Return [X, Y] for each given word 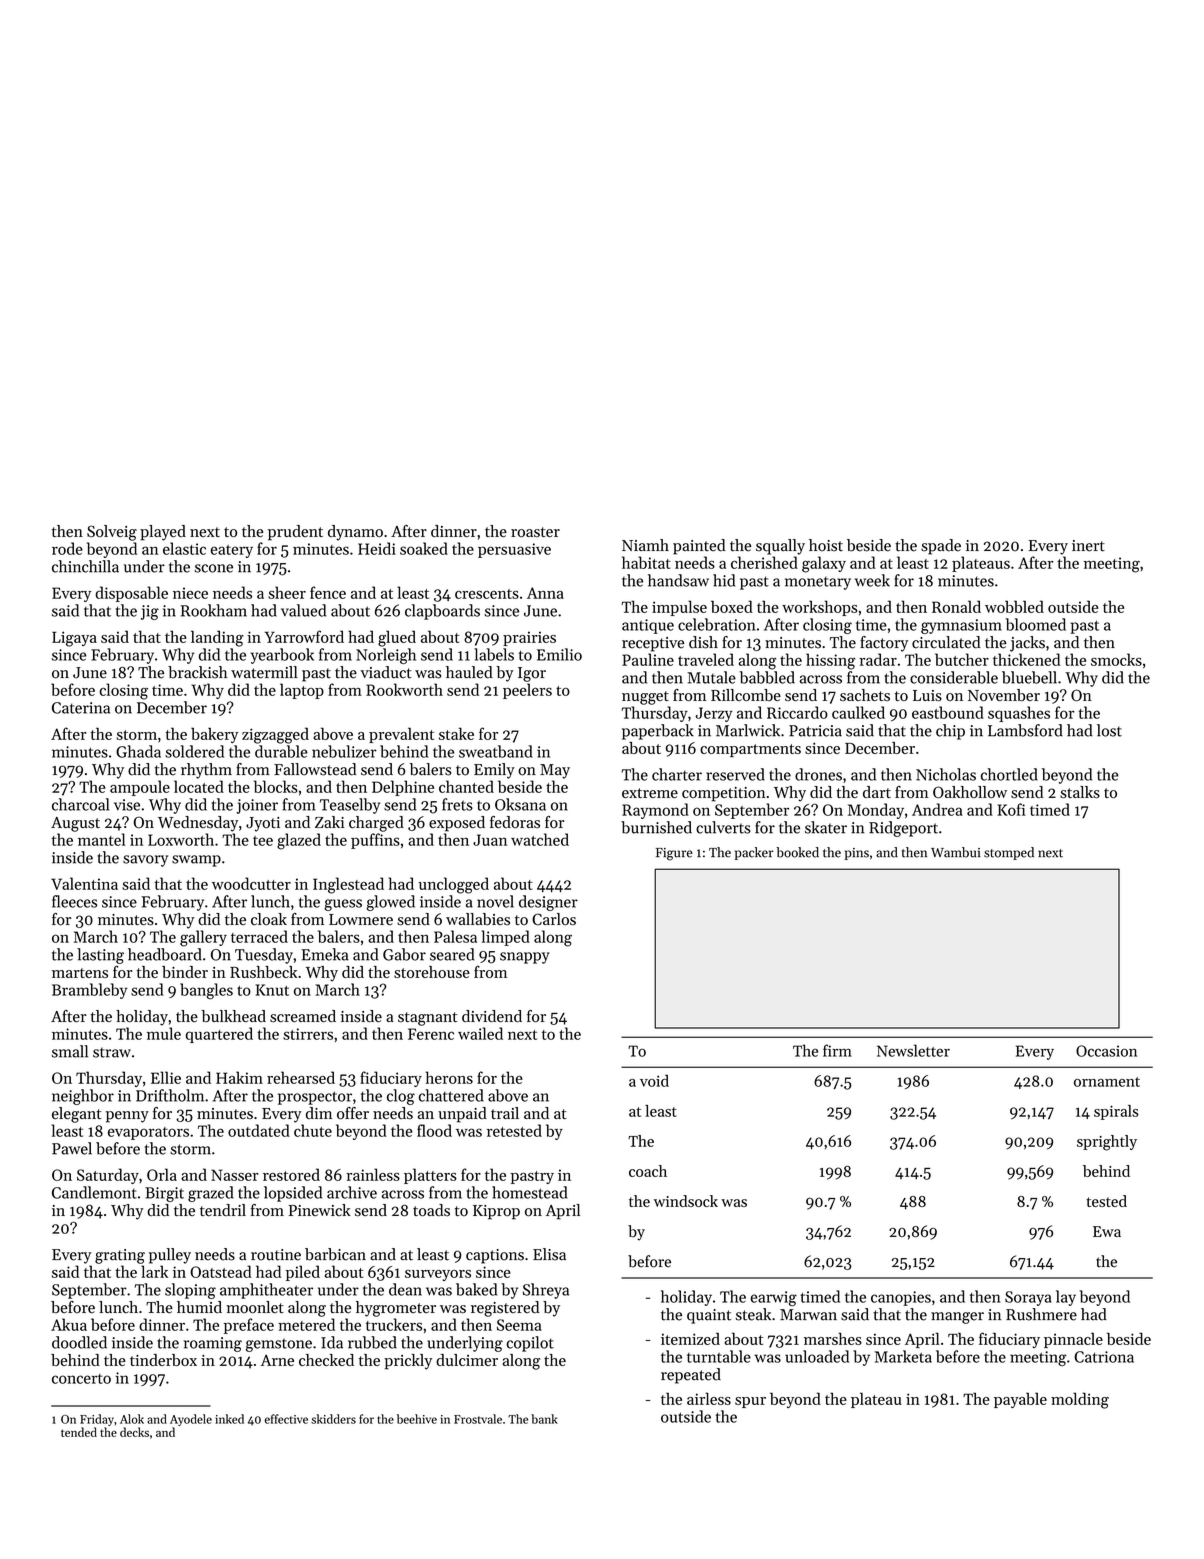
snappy [525, 958]
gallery [203, 938]
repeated [691, 1376]
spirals [1116, 1112]
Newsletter [913, 1050]
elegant [77, 1115]
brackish [198, 672]
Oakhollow [970, 792]
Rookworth [404, 689]
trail [505, 1113]
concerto [81, 1379]
